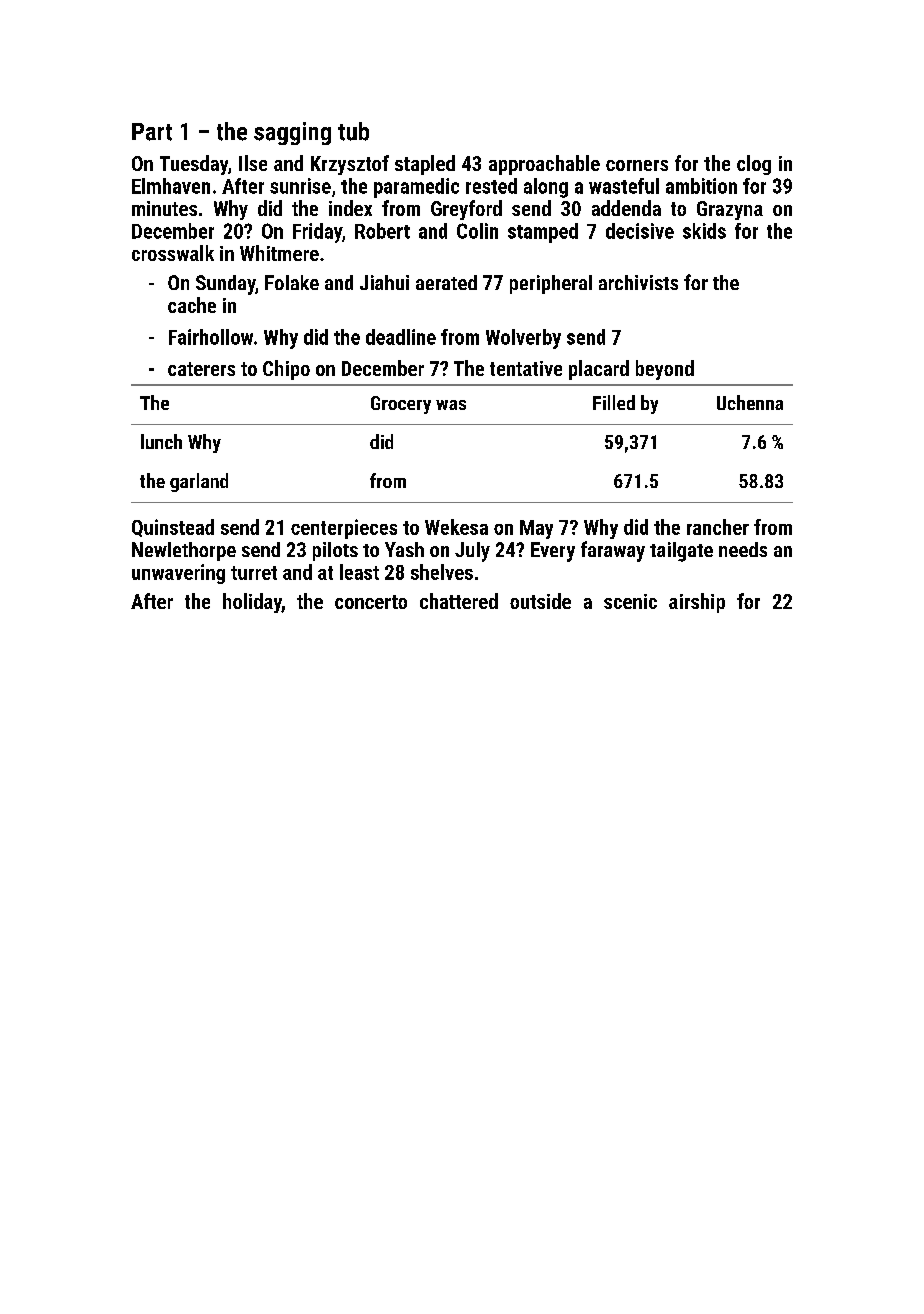 The image size is (924, 1314). What do you see at coordinates (192, 305) in the page?
I see `cache` at bounding box center [192, 305].
